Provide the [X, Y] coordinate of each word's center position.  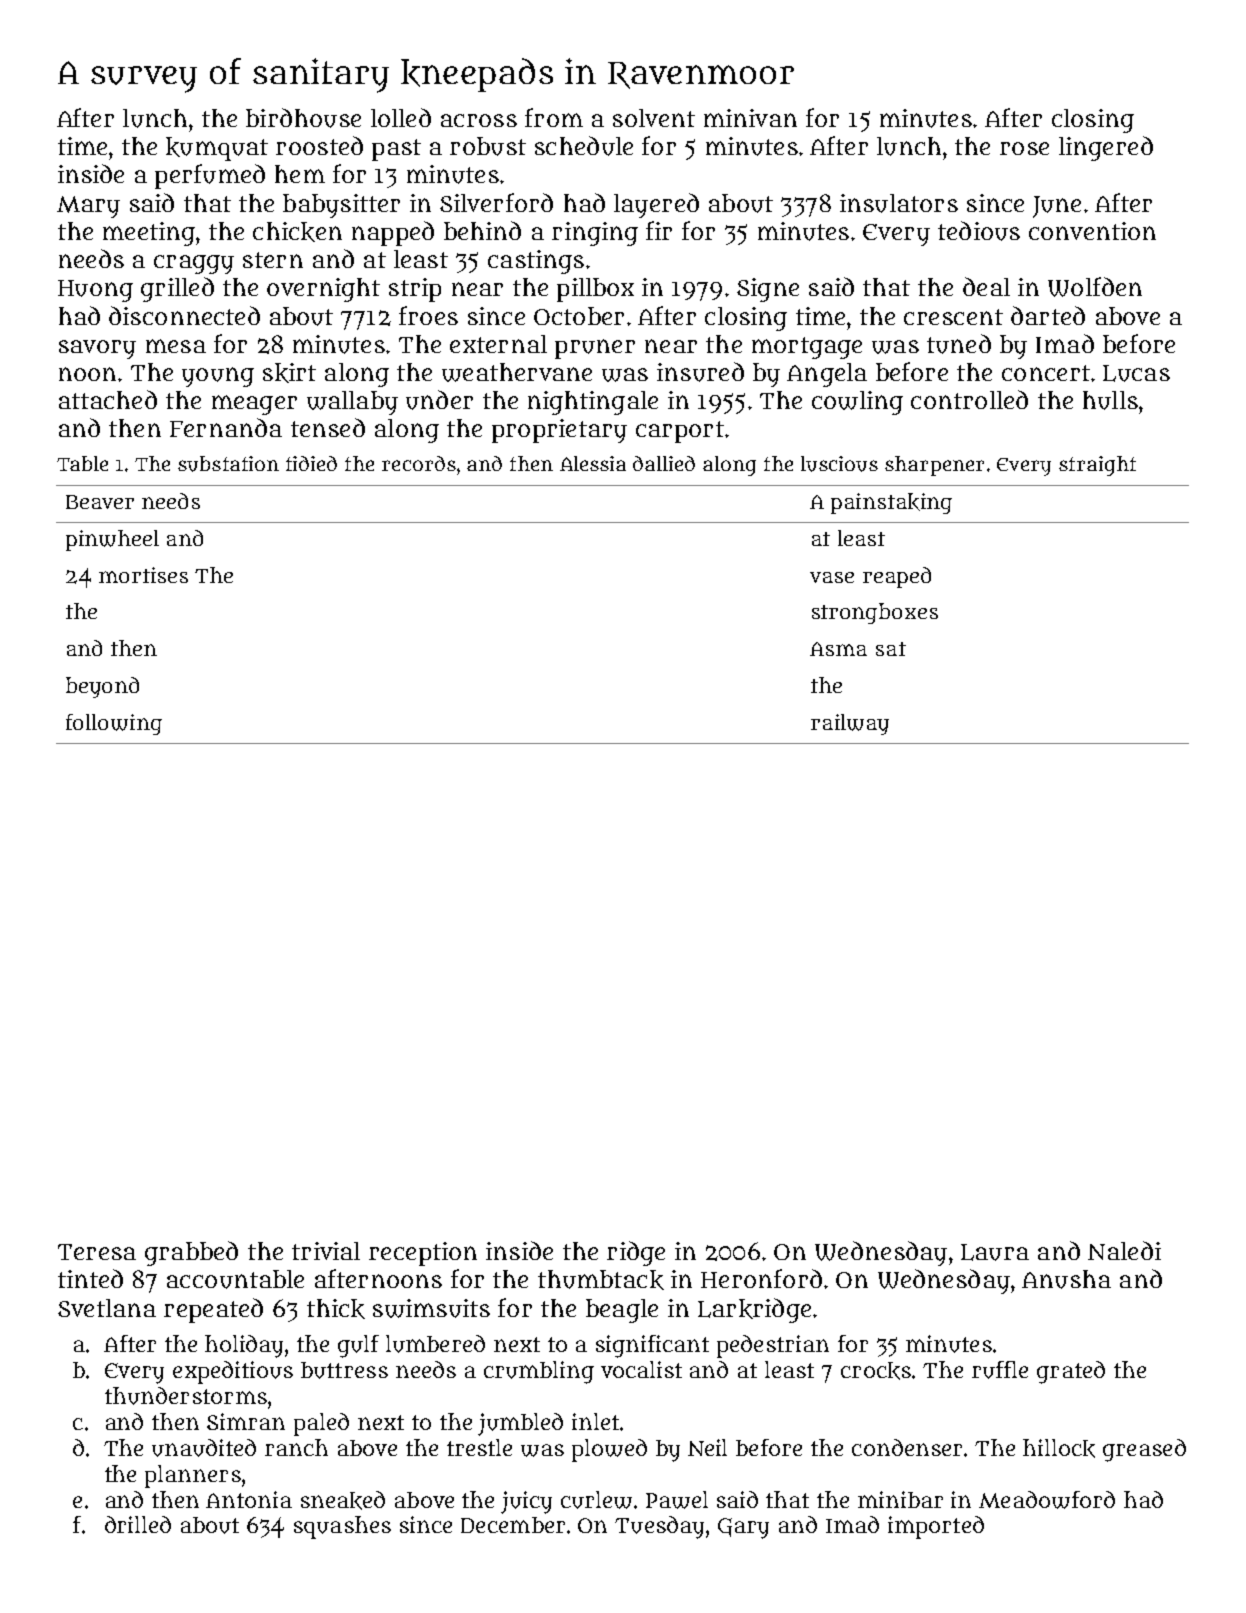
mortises [143, 575]
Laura [995, 1252]
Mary [88, 207]
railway [850, 724]
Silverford [496, 202]
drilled [138, 1524]
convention [1092, 231]
